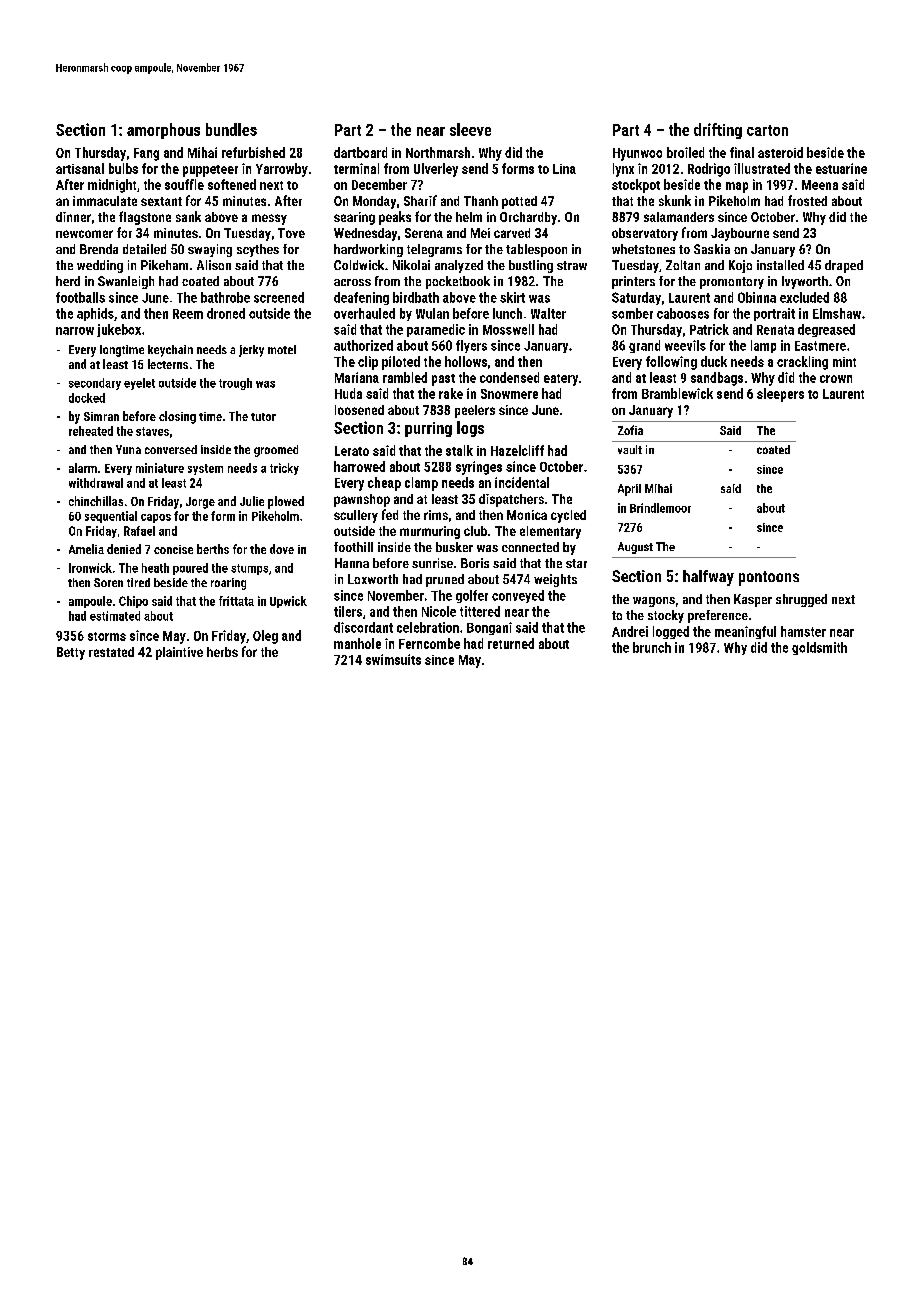 Image resolution: width=924 pixels, height=1308 pixels. I want to click on docked, so click(87, 398).
